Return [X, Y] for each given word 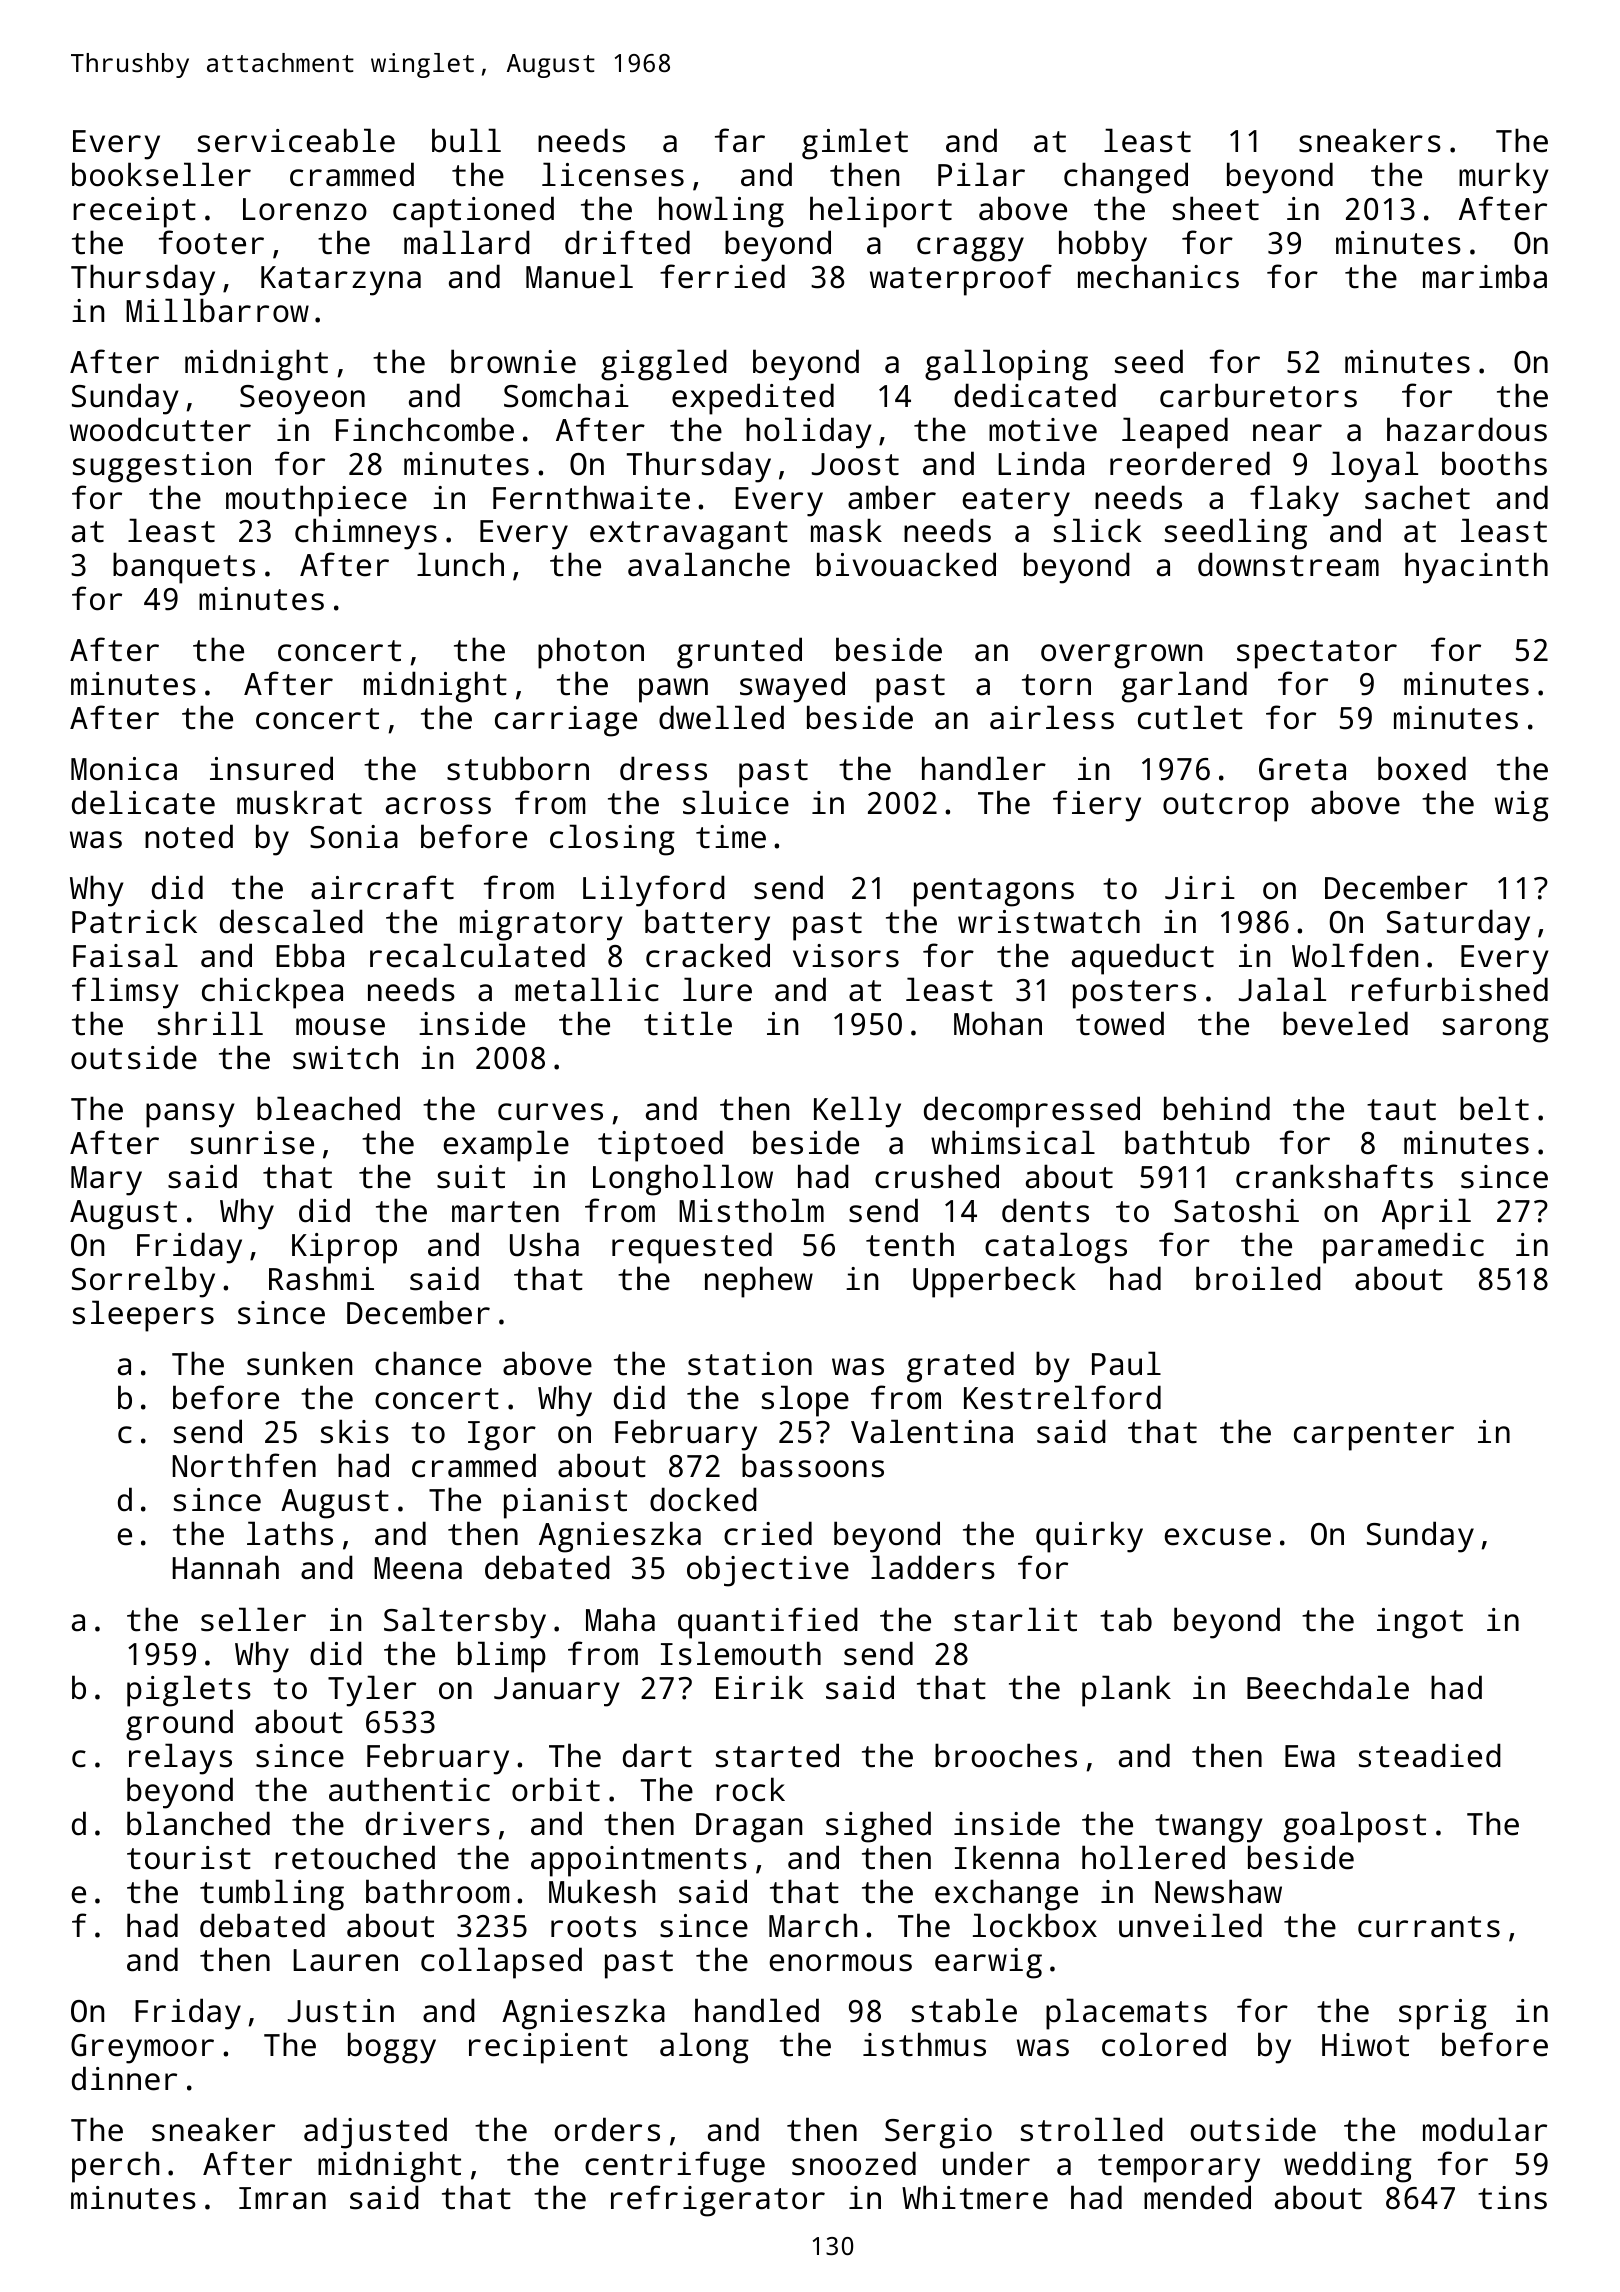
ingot [1420, 1623]
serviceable [296, 140]
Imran [282, 2198]
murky [1504, 178]
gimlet [855, 144]
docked [703, 1499]
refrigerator [718, 2201]
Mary [106, 1181]
